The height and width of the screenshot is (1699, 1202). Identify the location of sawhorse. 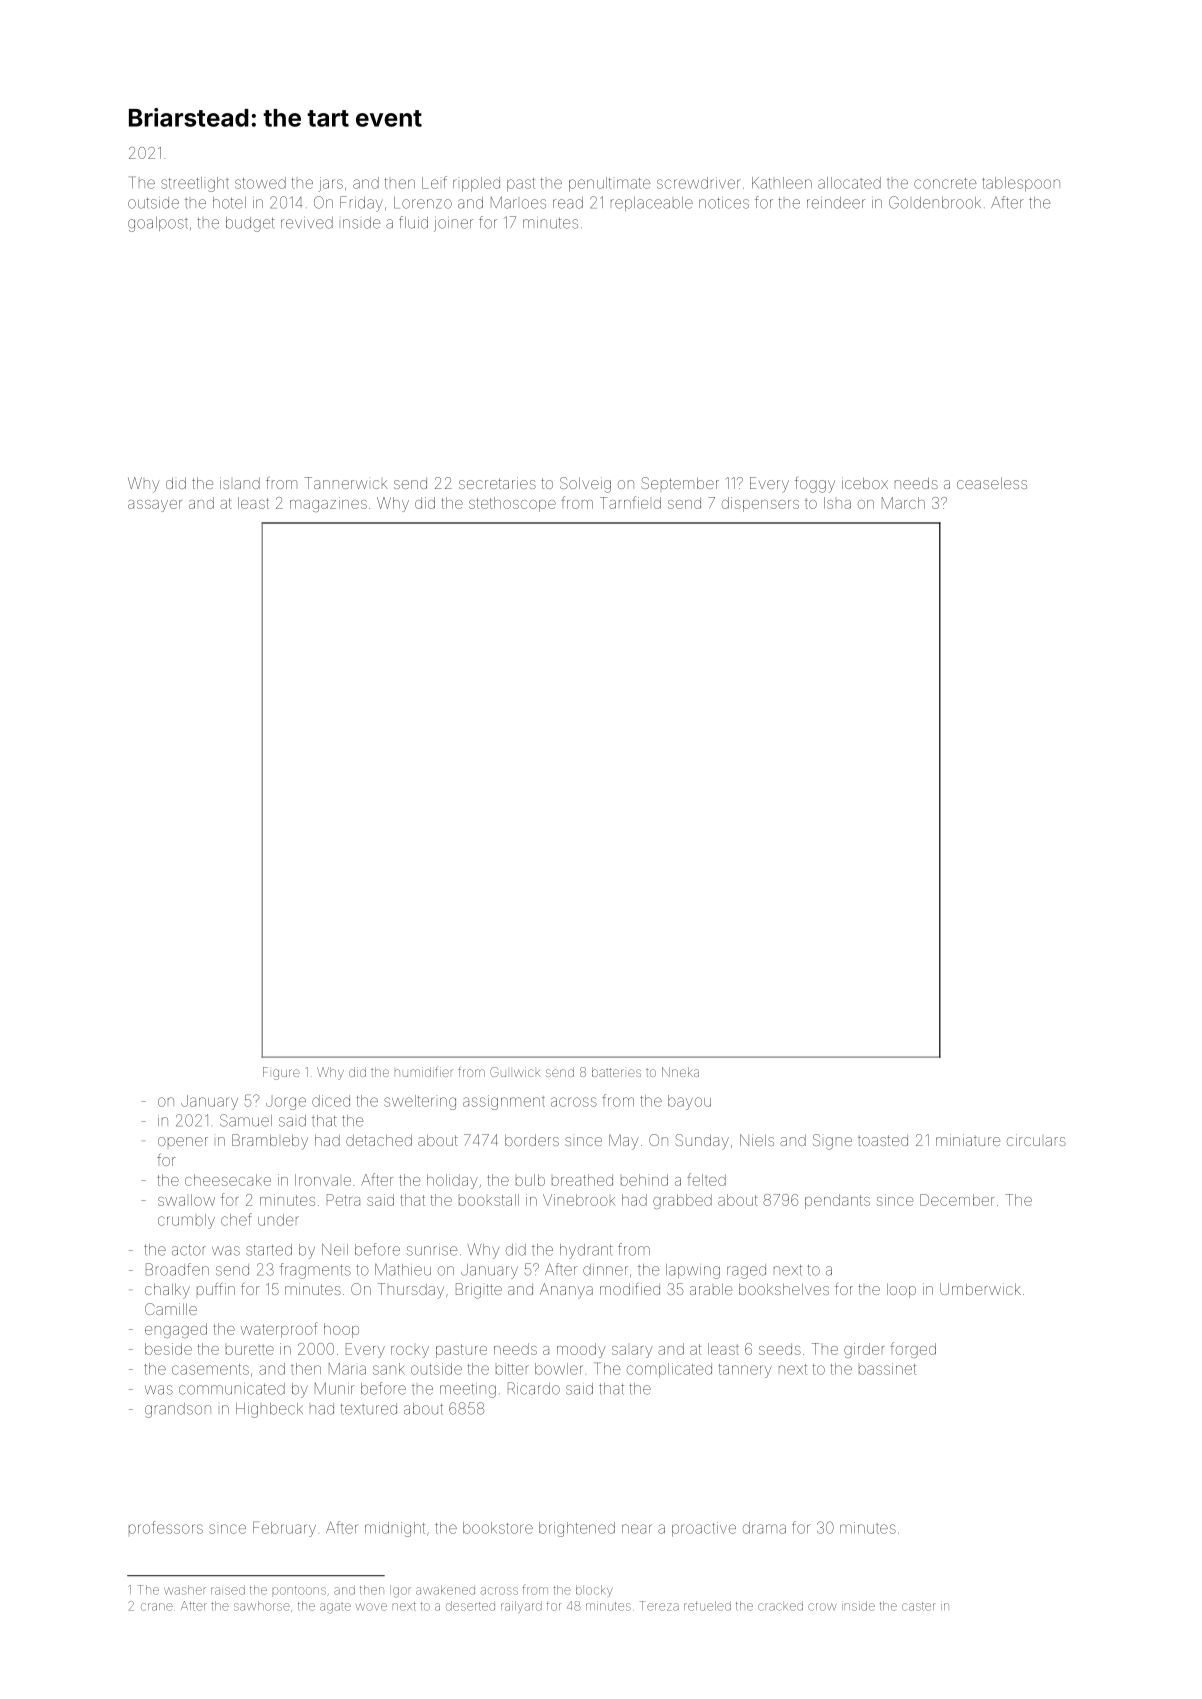
(262, 1606).
